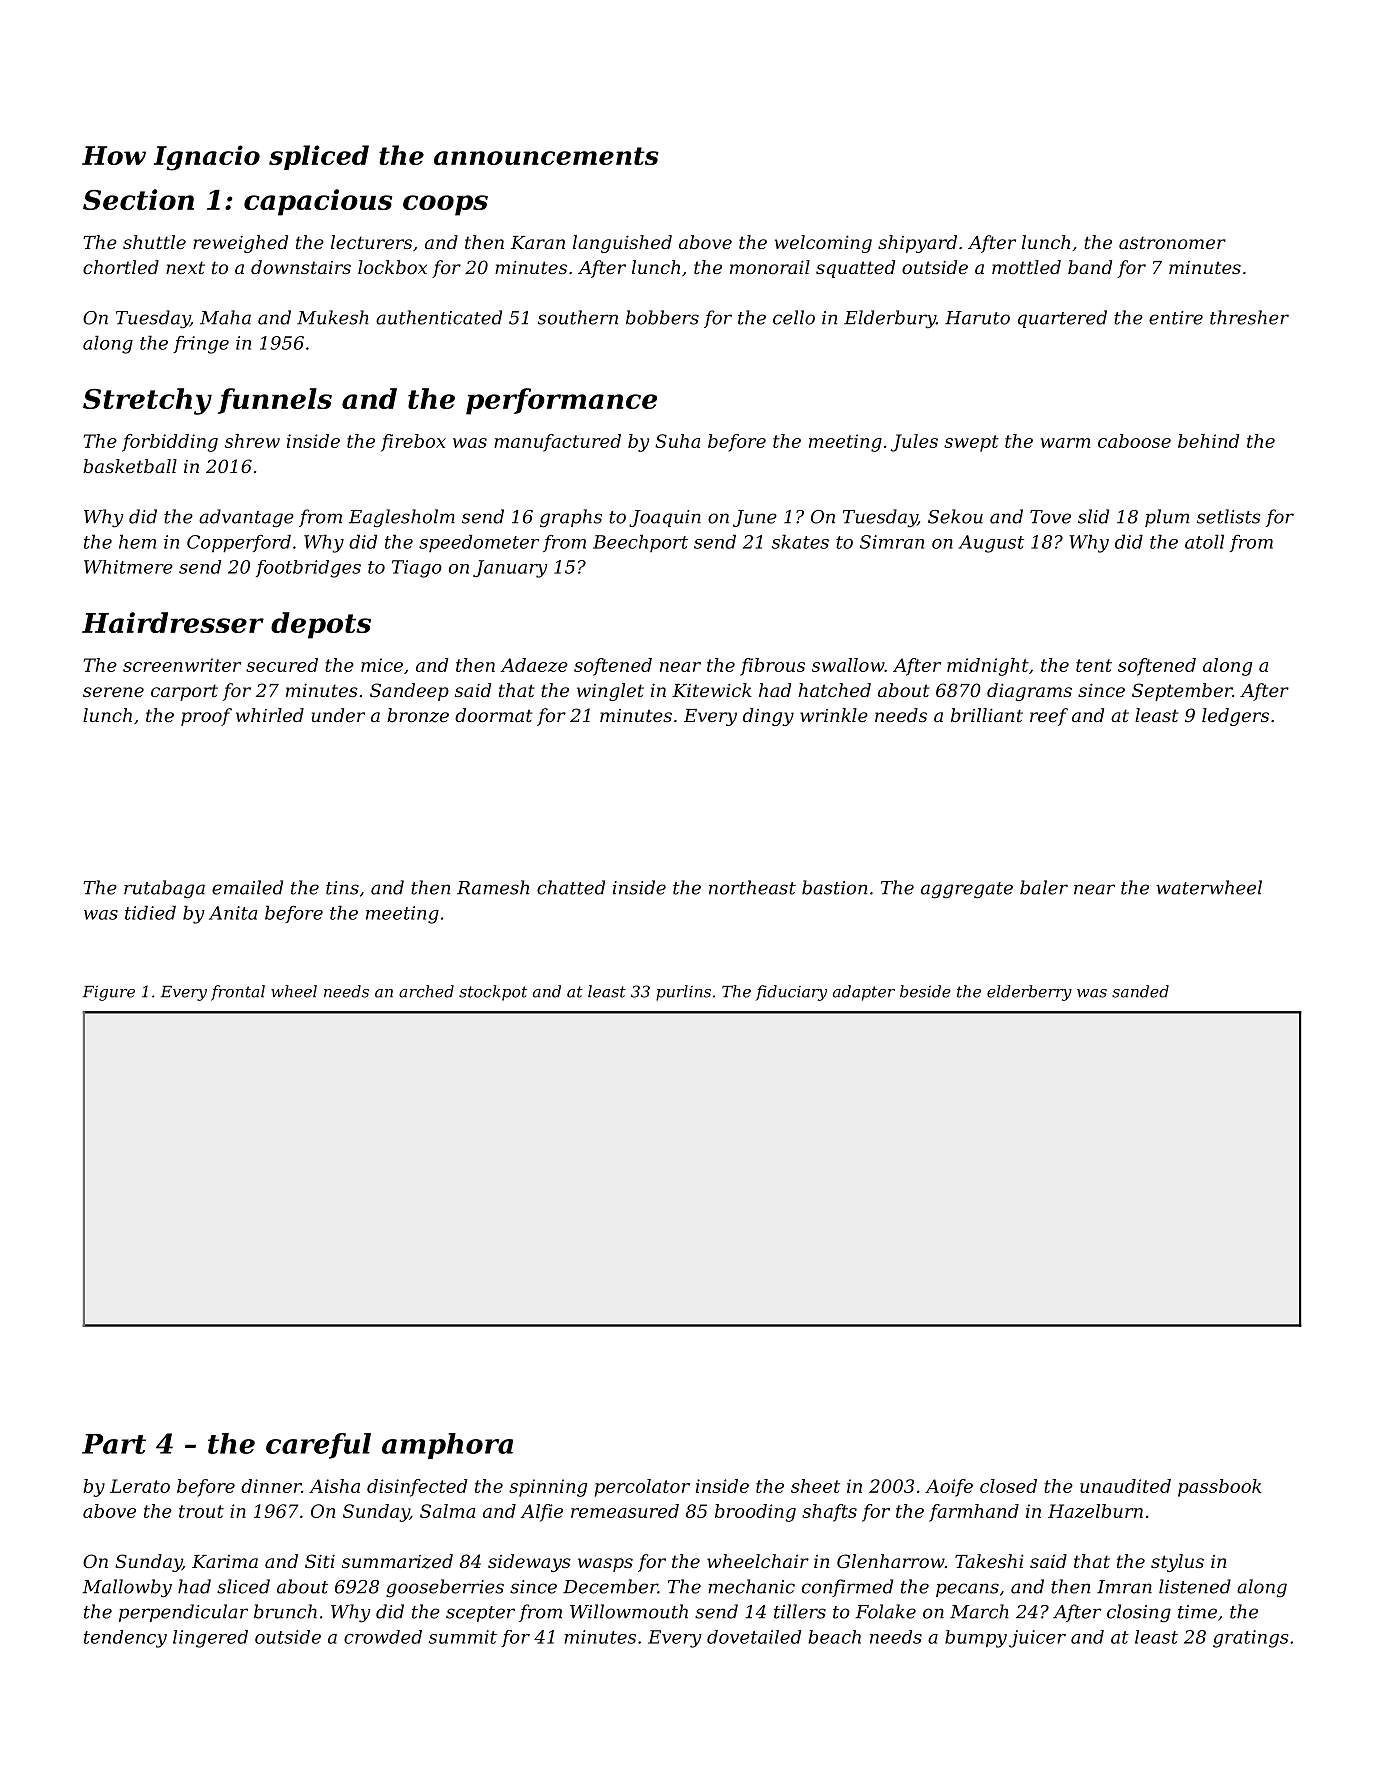 This screenshot has height=1791, width=1384. Describe the element at coordinates (917, 244) in the screenshot. I see `shipyard` at that location.
